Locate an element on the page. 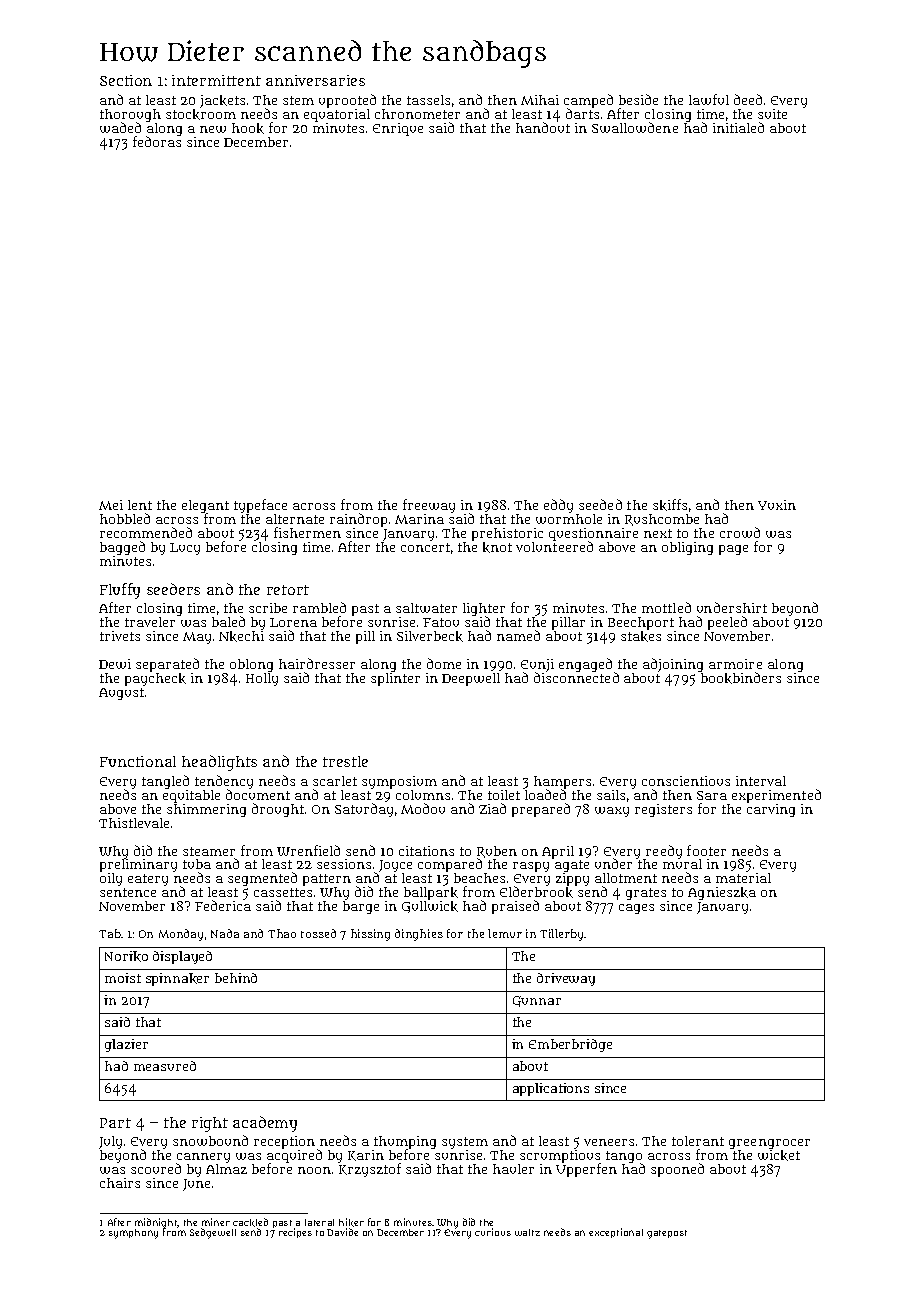 The width and height of the page is (924, 1308). anniversaries is located at coordinates (315, 80).
